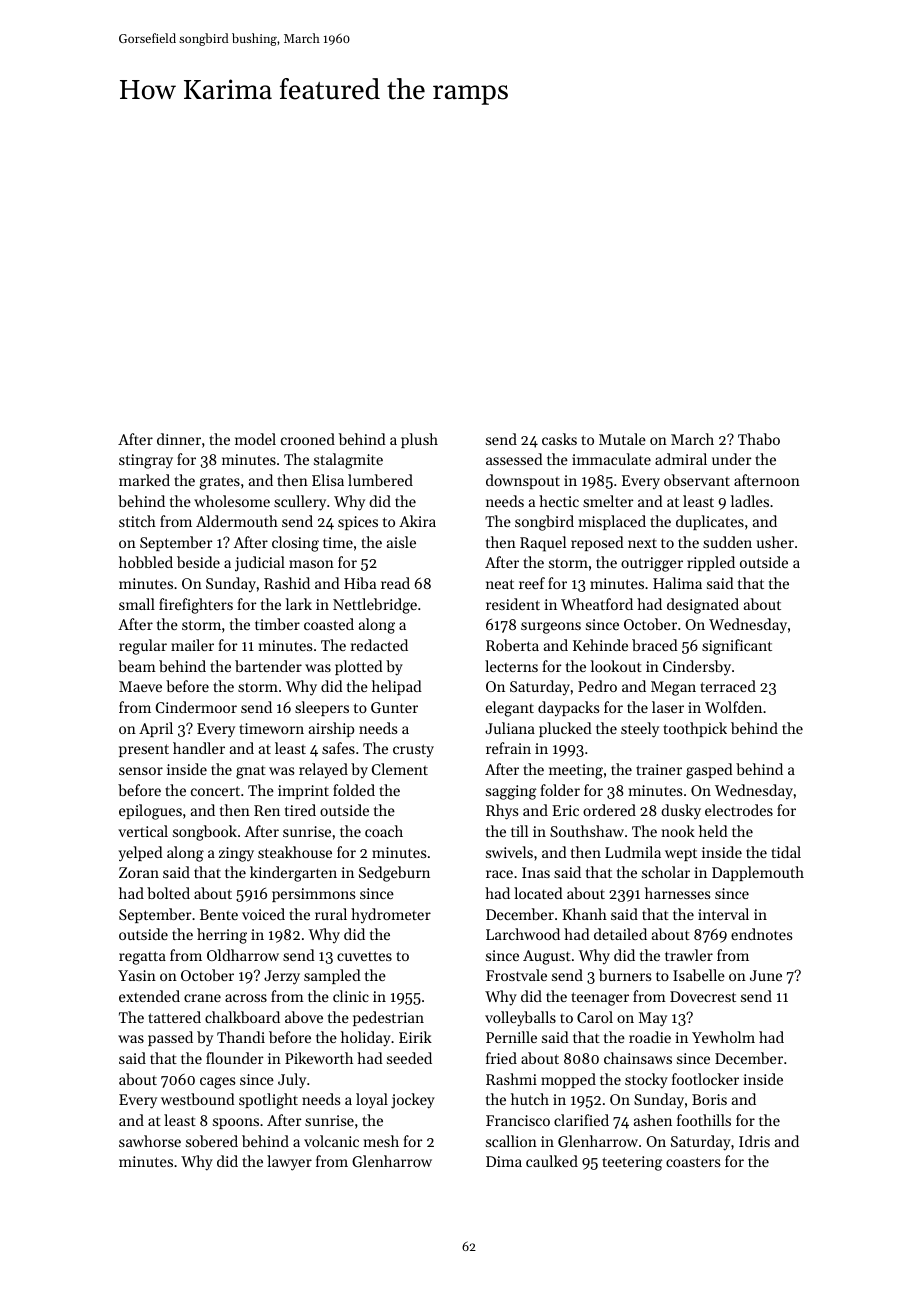  I want to click on Frostvale, so click(516, 975).
